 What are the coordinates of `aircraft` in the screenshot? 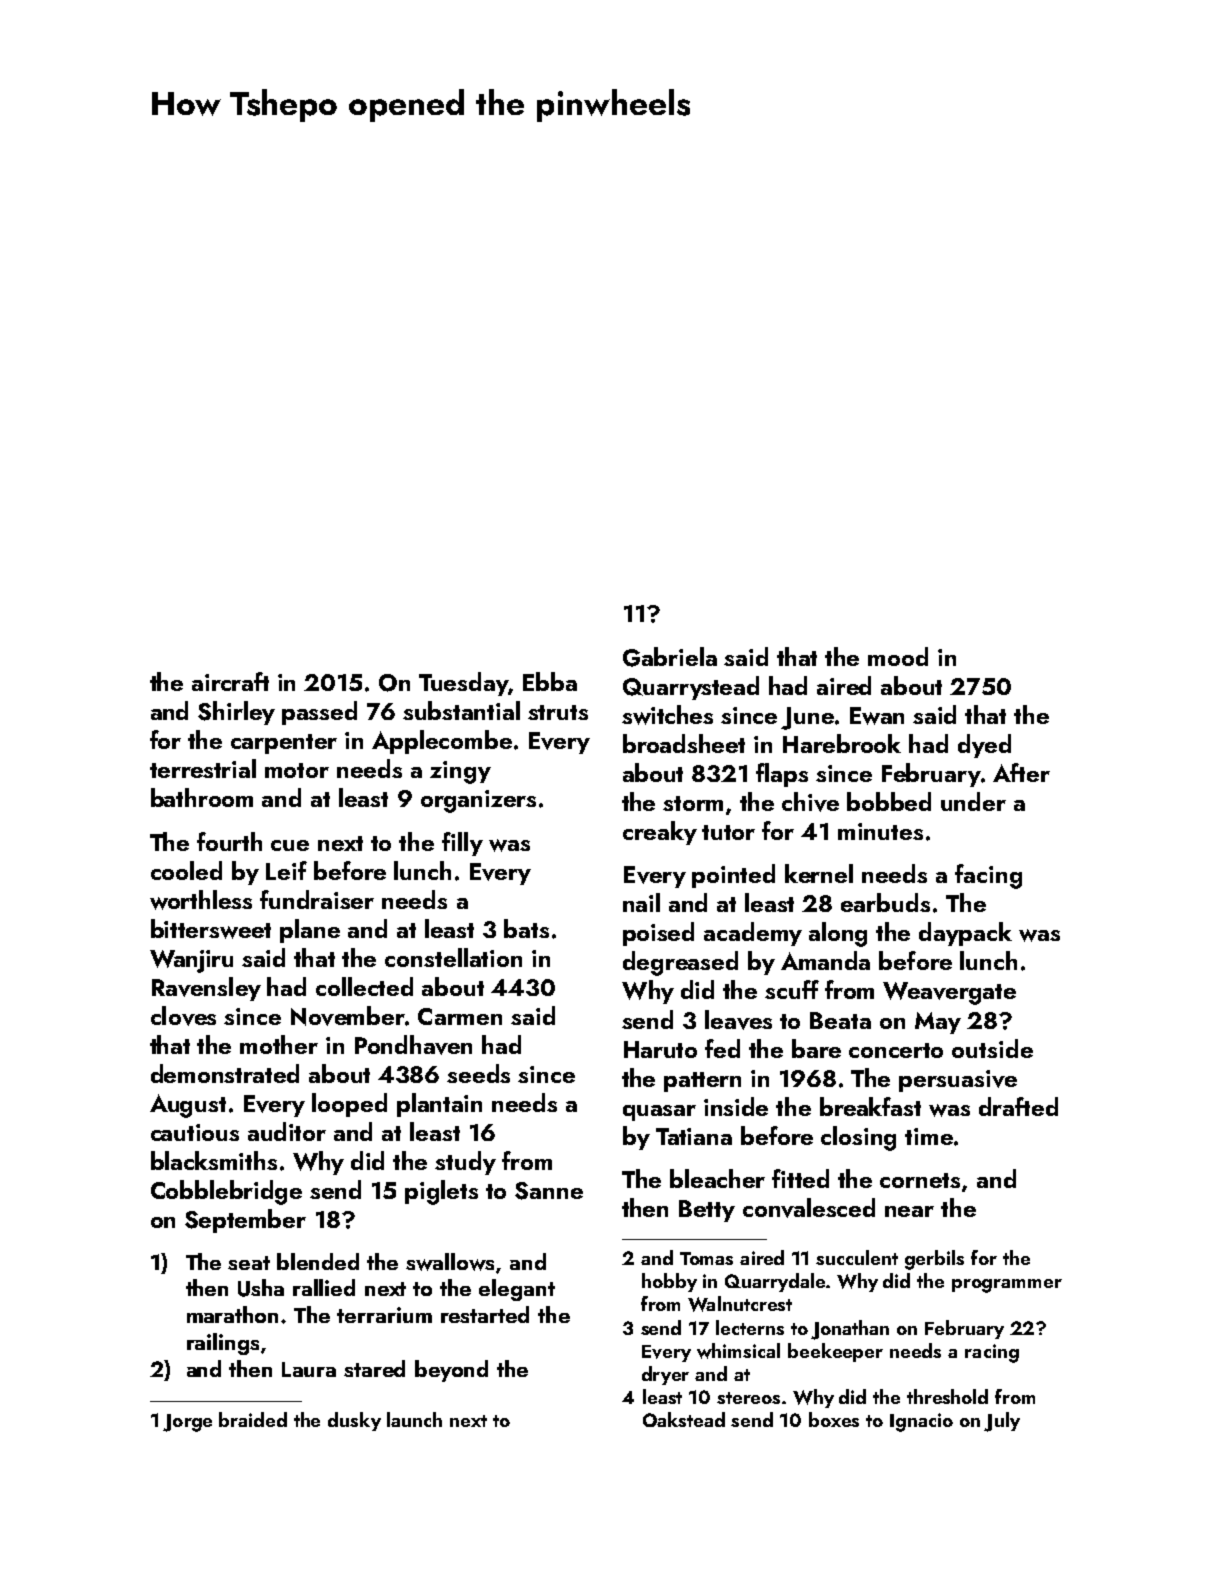 It's located at (230, 681).
